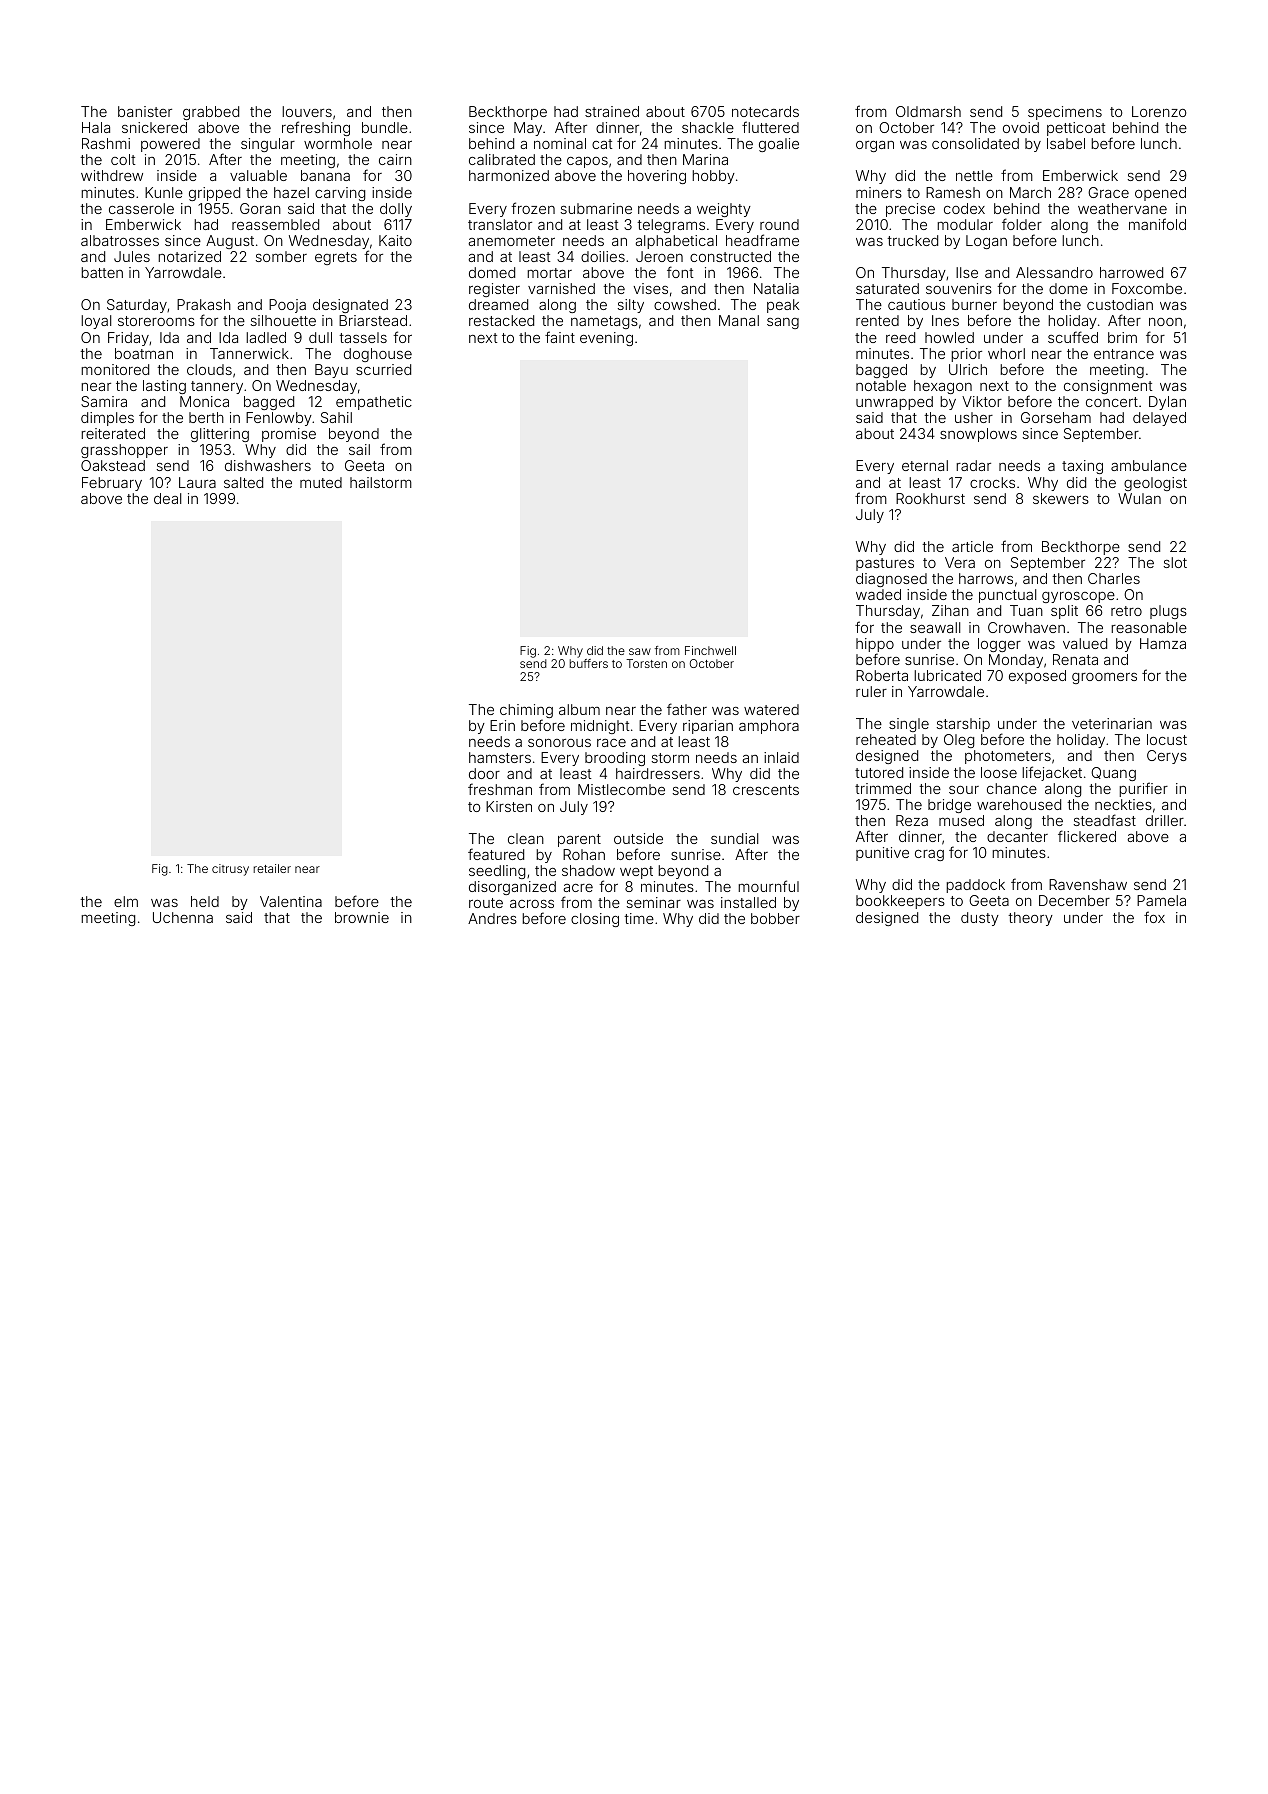  I want to click on May, so click(528, 129).
